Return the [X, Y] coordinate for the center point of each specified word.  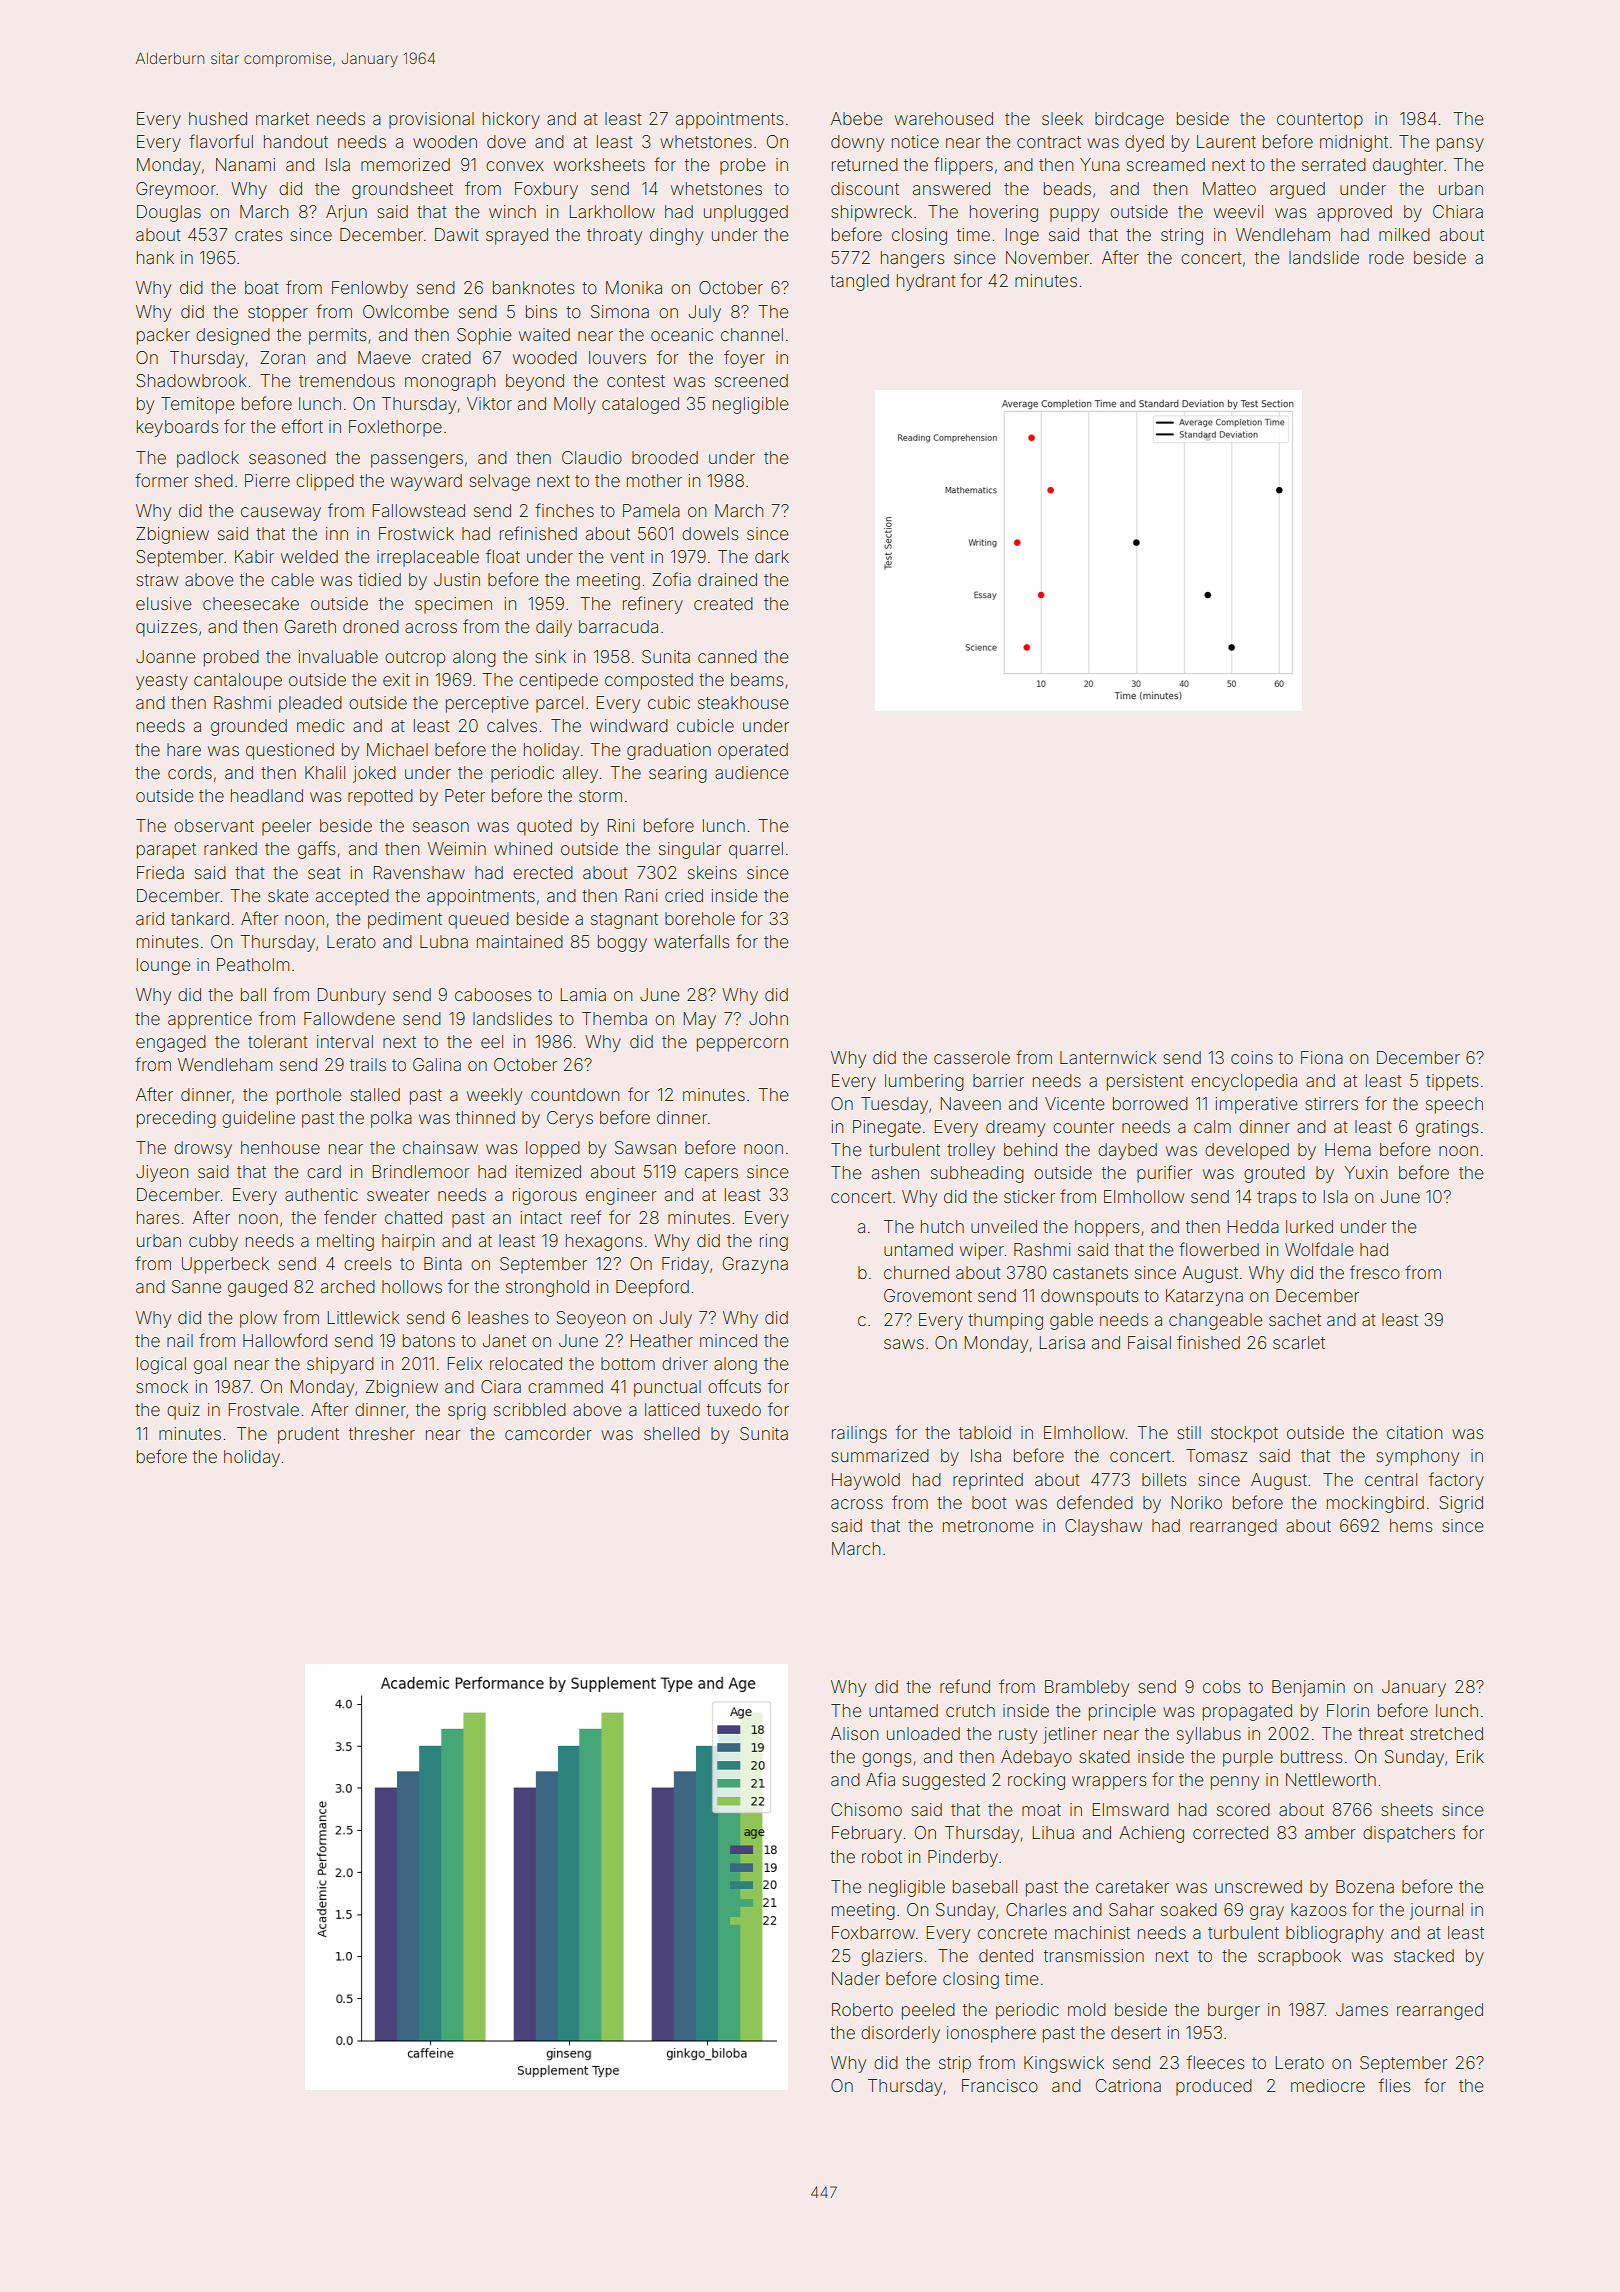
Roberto [862, 2009]
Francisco [1000, 2085]
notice [915, 141]
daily [554, 628]
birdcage [1129, 120]
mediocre [1328, 2085]
